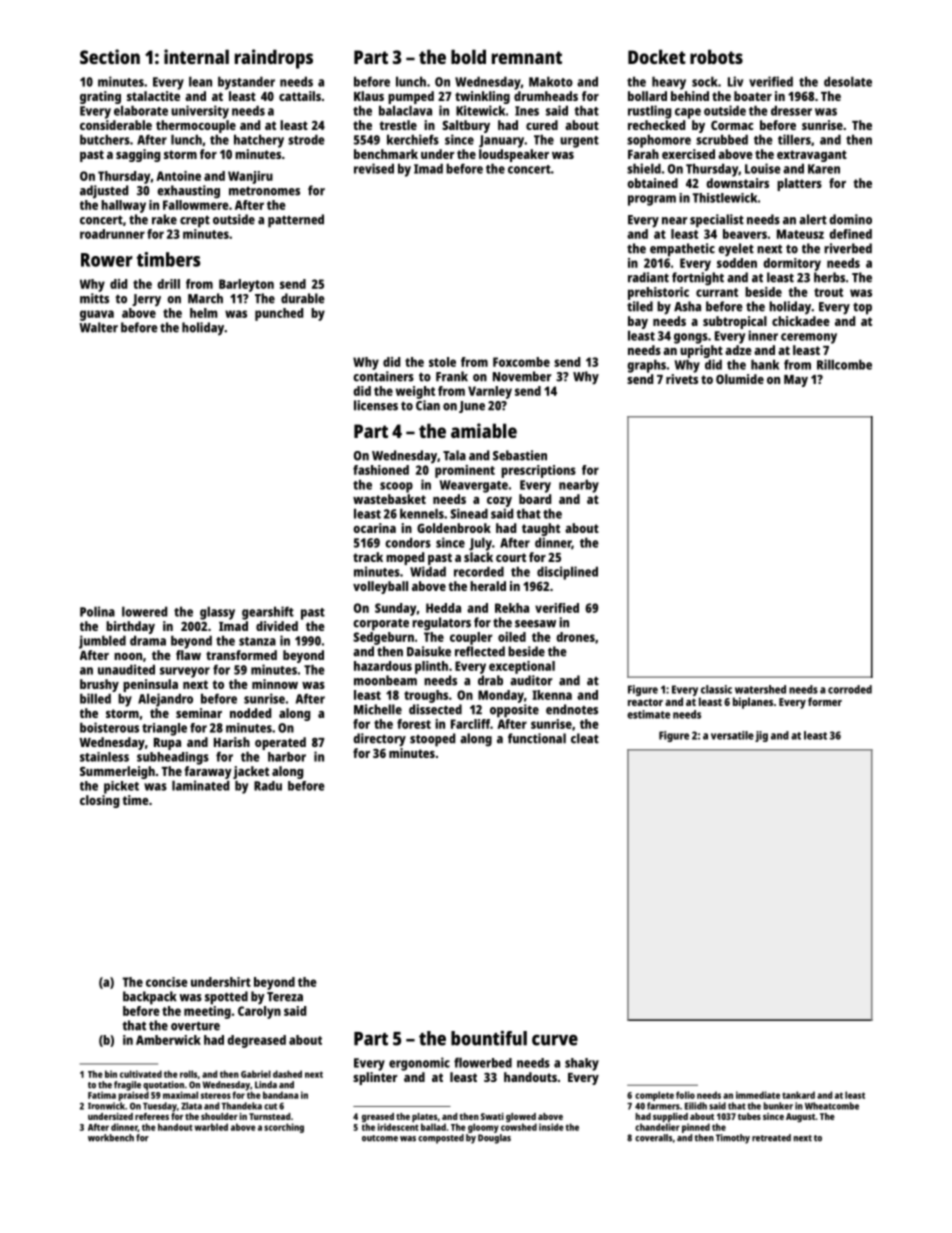  Describe the element at coordinates (369, 96) in the screenshot. I see `Klaus` at that location.
